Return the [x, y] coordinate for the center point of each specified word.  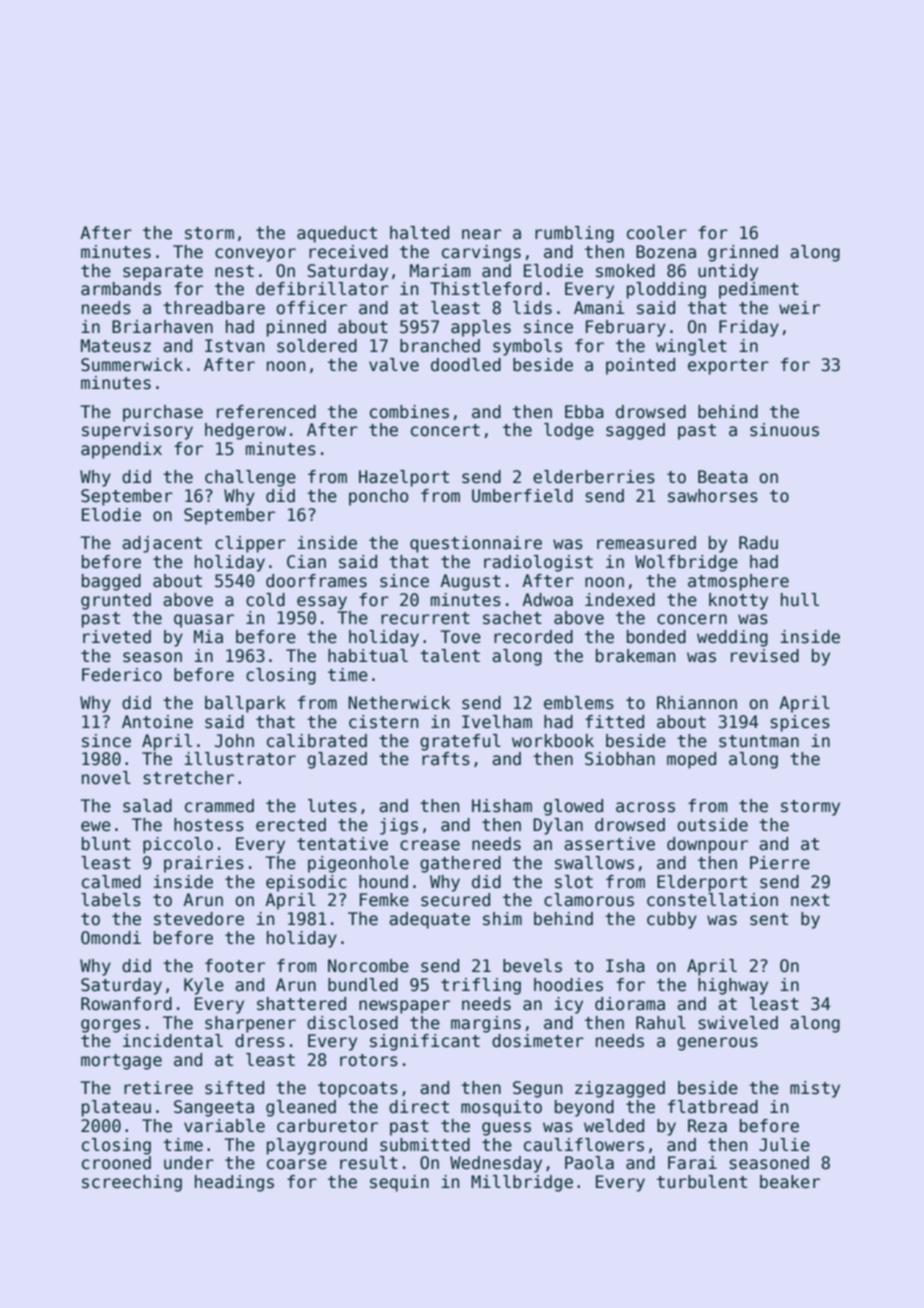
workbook [553, 741]
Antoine [157, 722]
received [348, 252]
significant [425, 1042]
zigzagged [620, 1089]
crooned [116, 1163]
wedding [732, 638]
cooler [657, 233]
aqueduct [337, 234]
